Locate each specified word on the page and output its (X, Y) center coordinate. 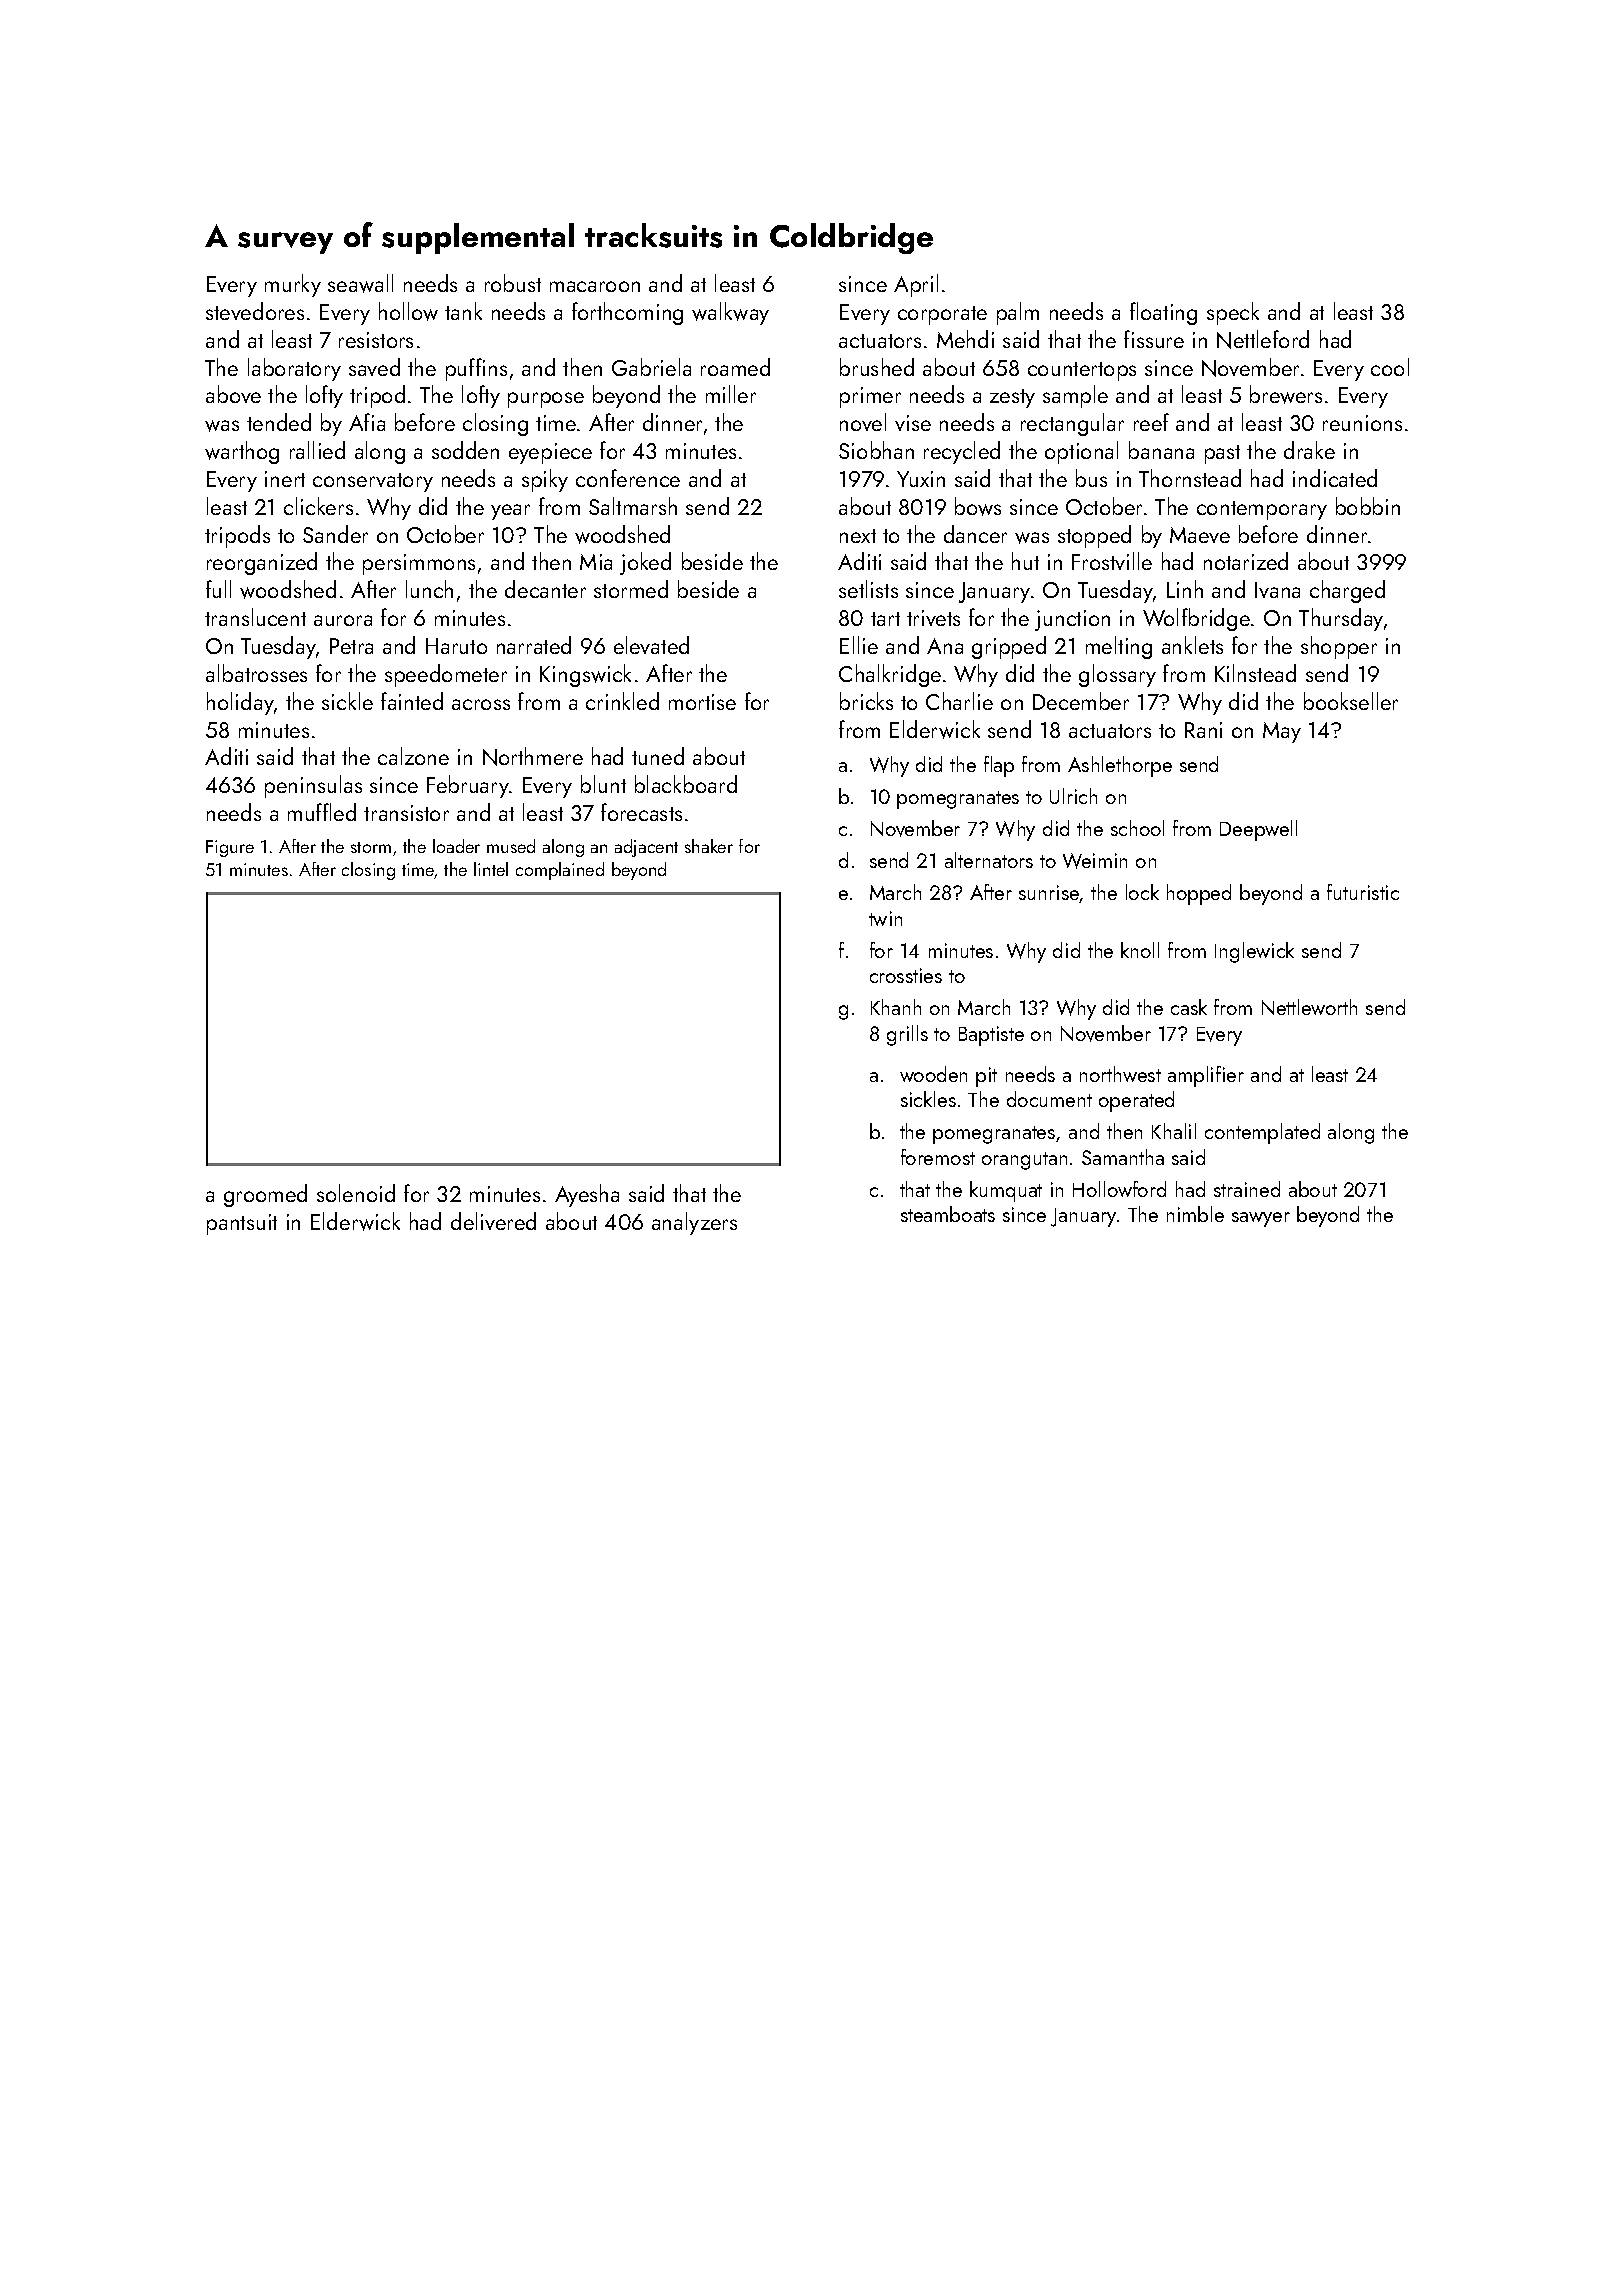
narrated (534, 645)
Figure (230, 848)
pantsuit (242, 1224)
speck (1233, 313)
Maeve (1200, 535)
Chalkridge (890, 675)
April (916, 285)
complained (560, 871)
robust (513, 283)
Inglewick (1254, 952)
